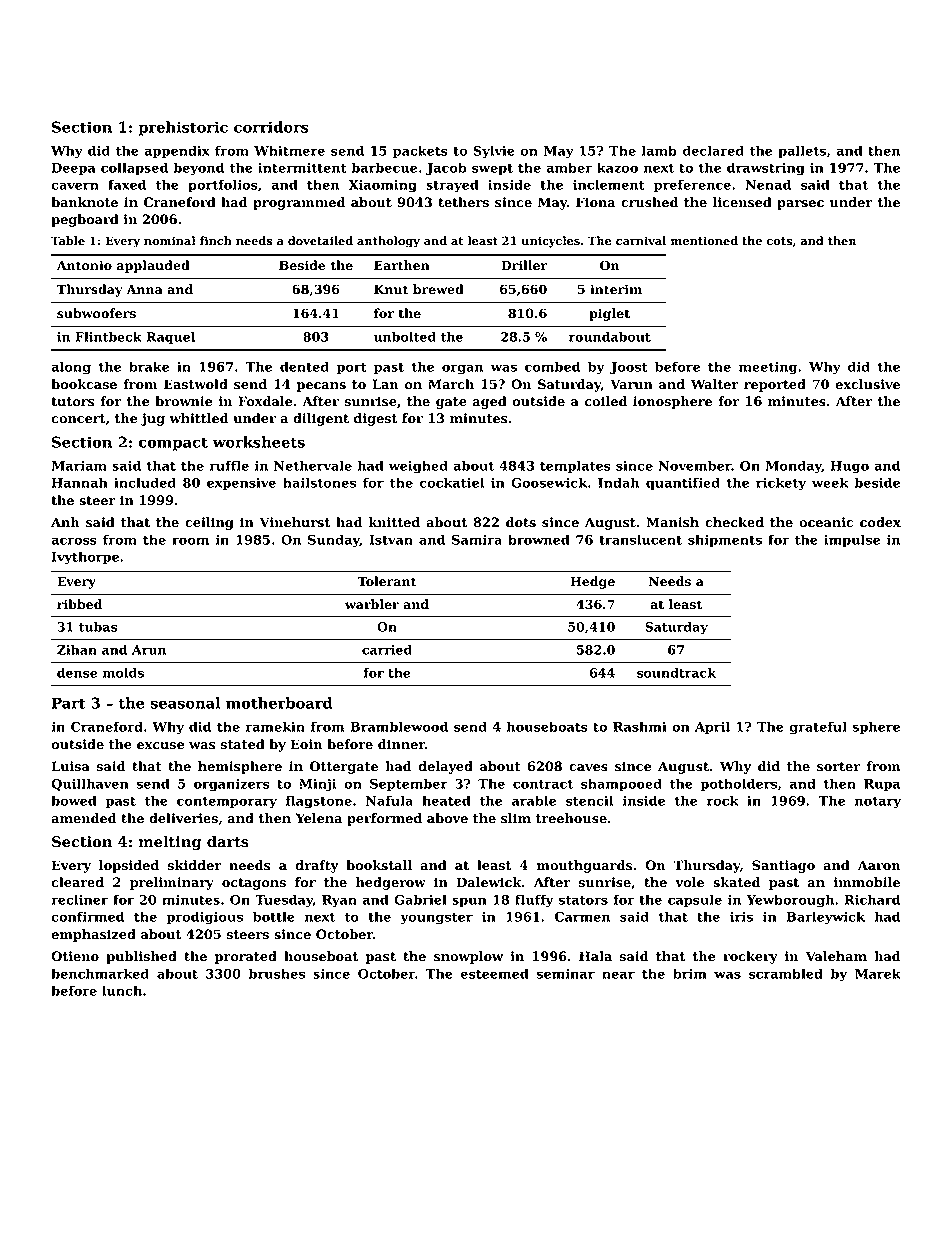 This image has width=952, height=1233. I want to click on browned, so click(539, 539).
